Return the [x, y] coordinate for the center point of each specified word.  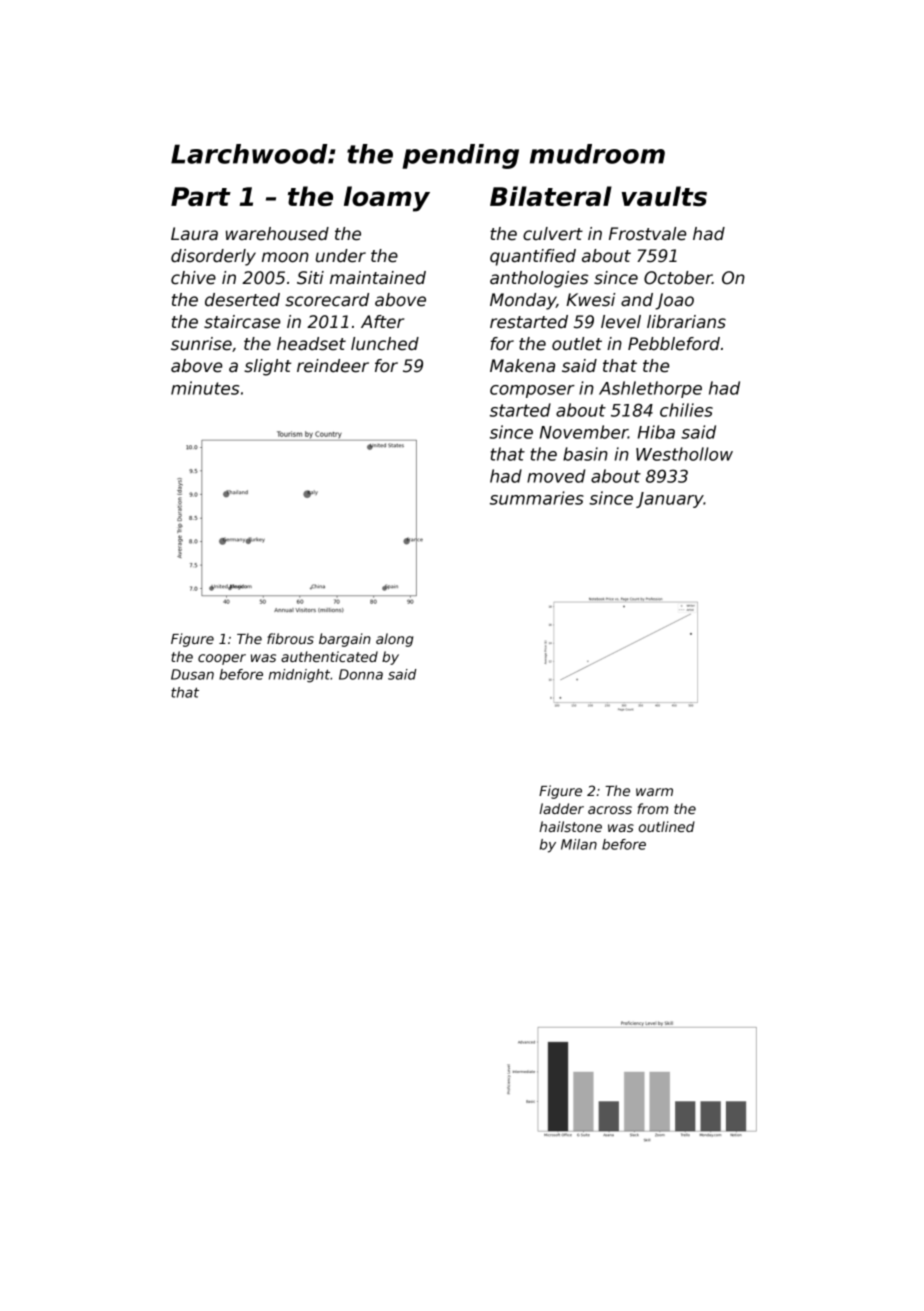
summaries [537, 498]
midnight [299, 676]
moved [556, 476]
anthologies [539, 279]
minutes [205, 388]
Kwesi [590, 300]
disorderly [213, 257]
